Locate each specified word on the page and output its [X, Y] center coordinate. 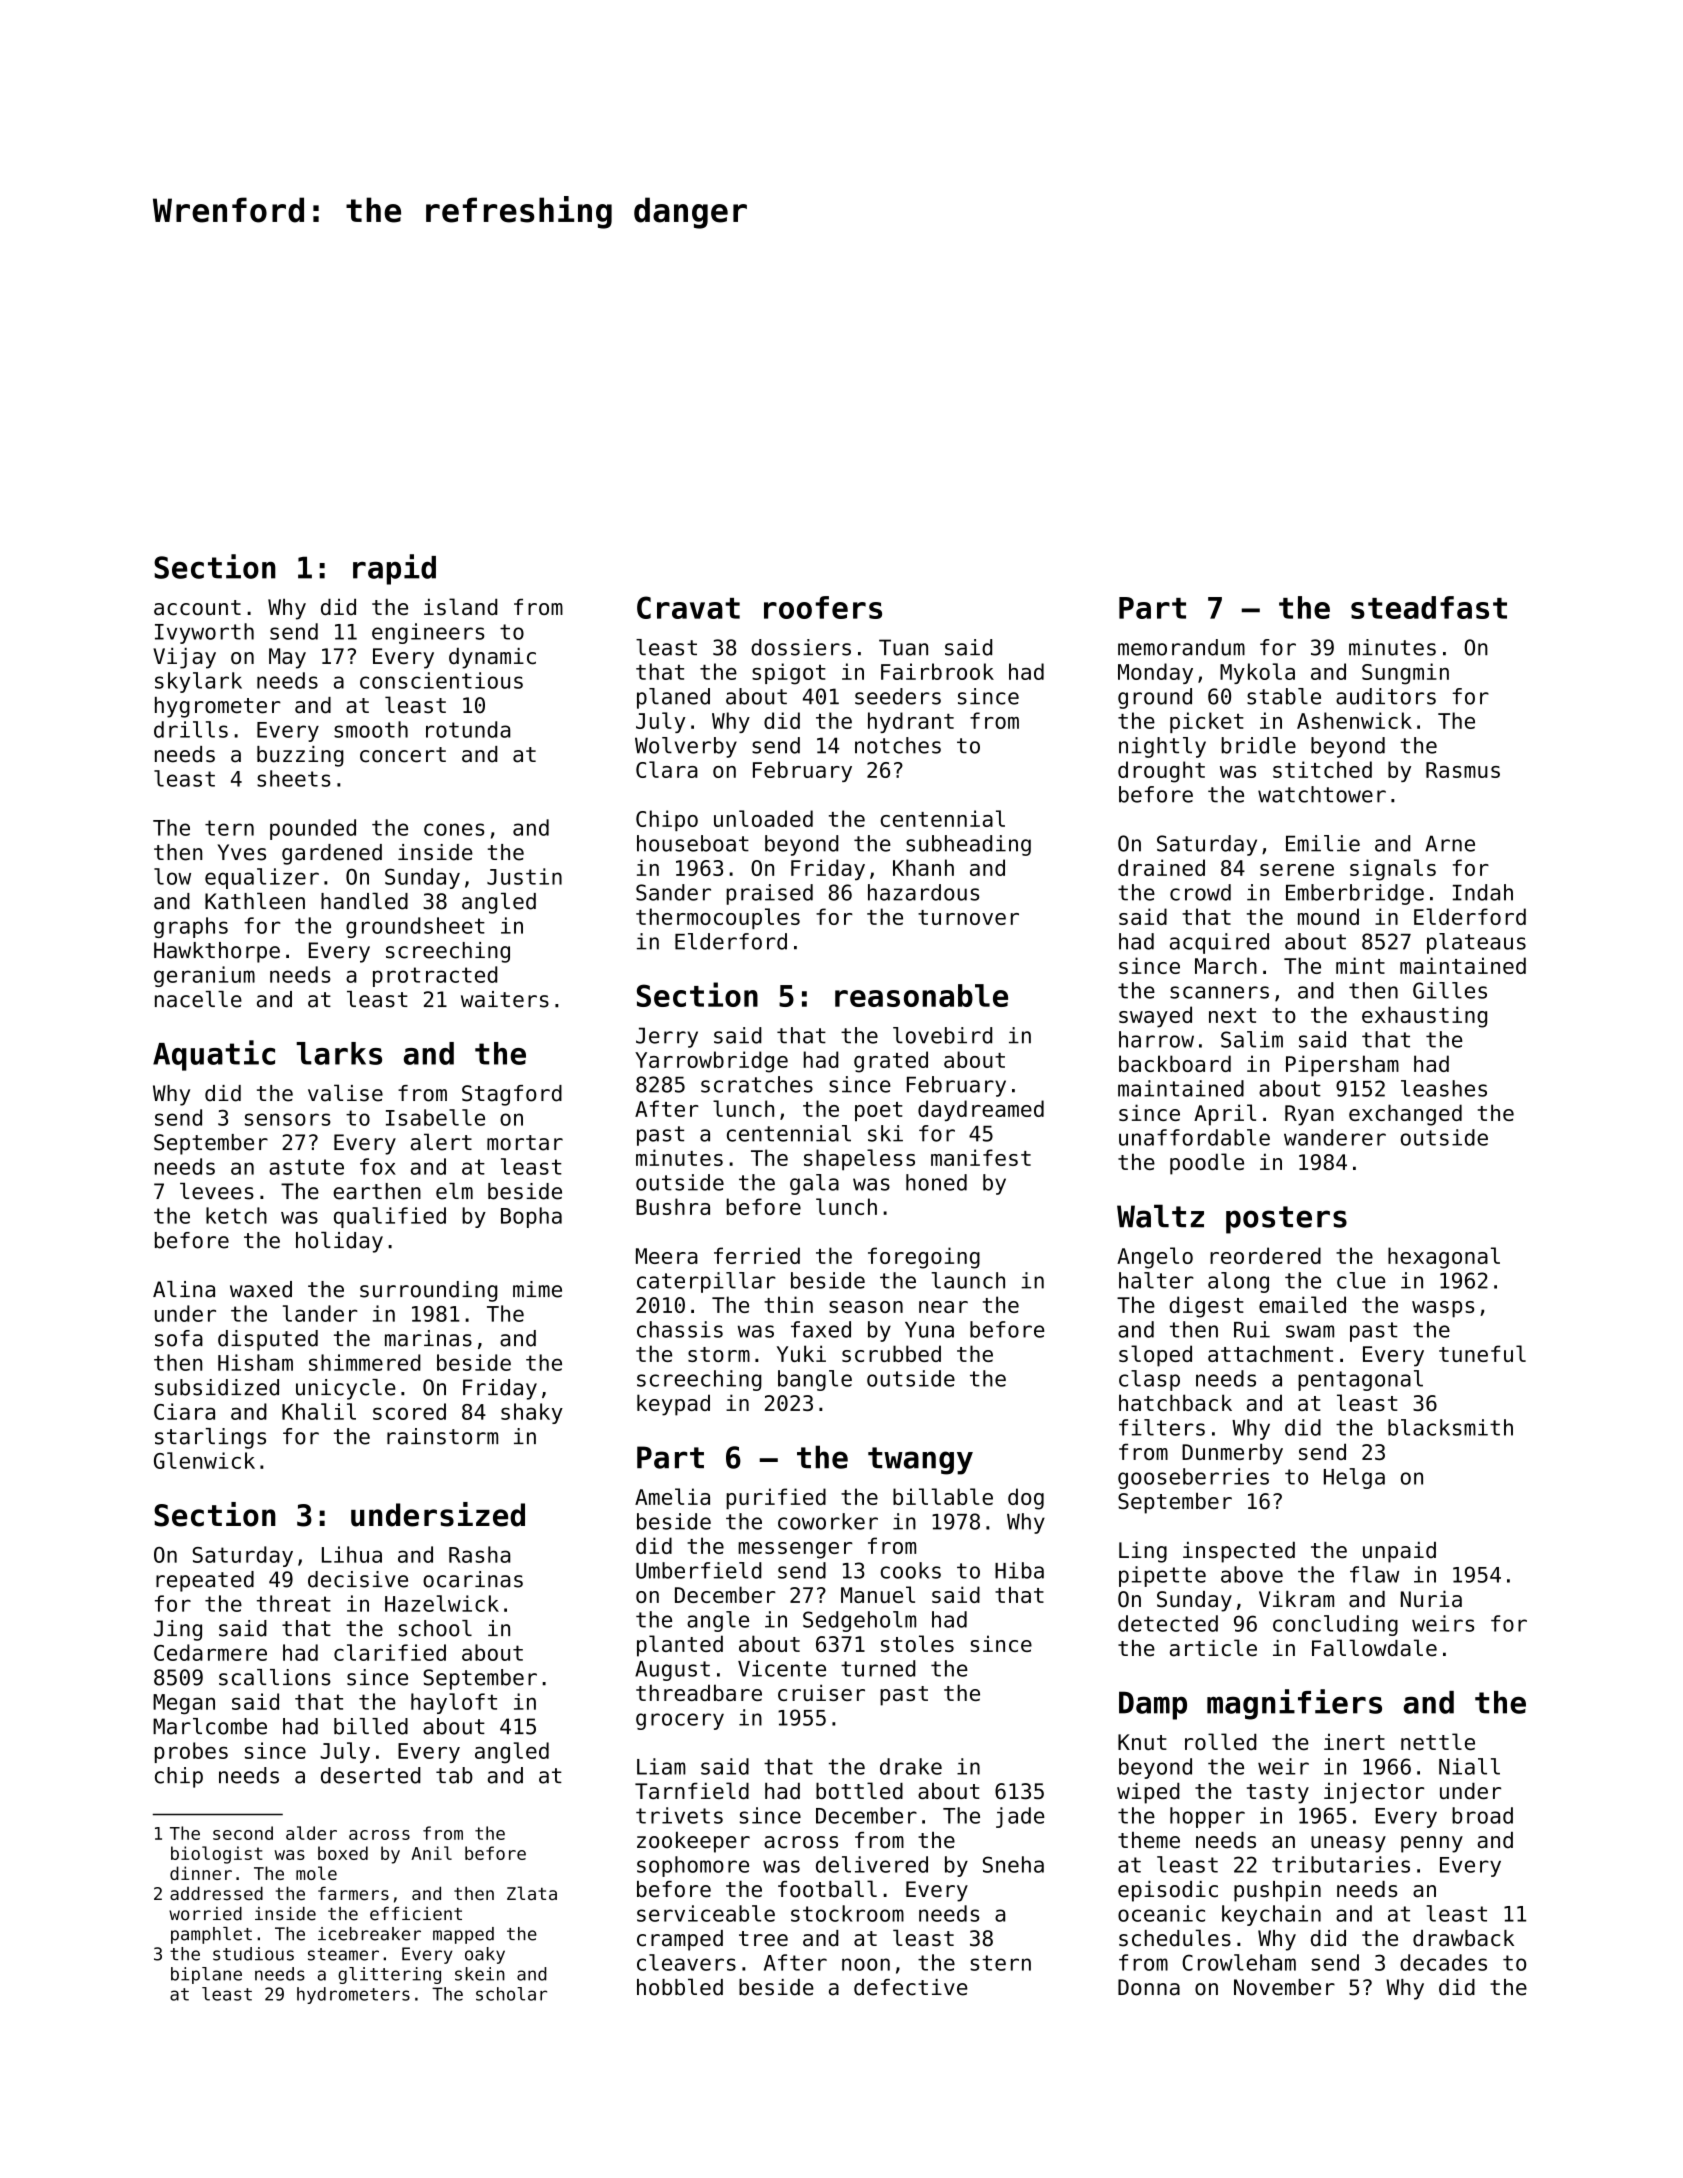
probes [191, 1752]
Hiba [1019, 1570]
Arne [1450, 844]
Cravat [688, 607]
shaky [532, 1413]
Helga [1354, 1478]
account [197, 607]
